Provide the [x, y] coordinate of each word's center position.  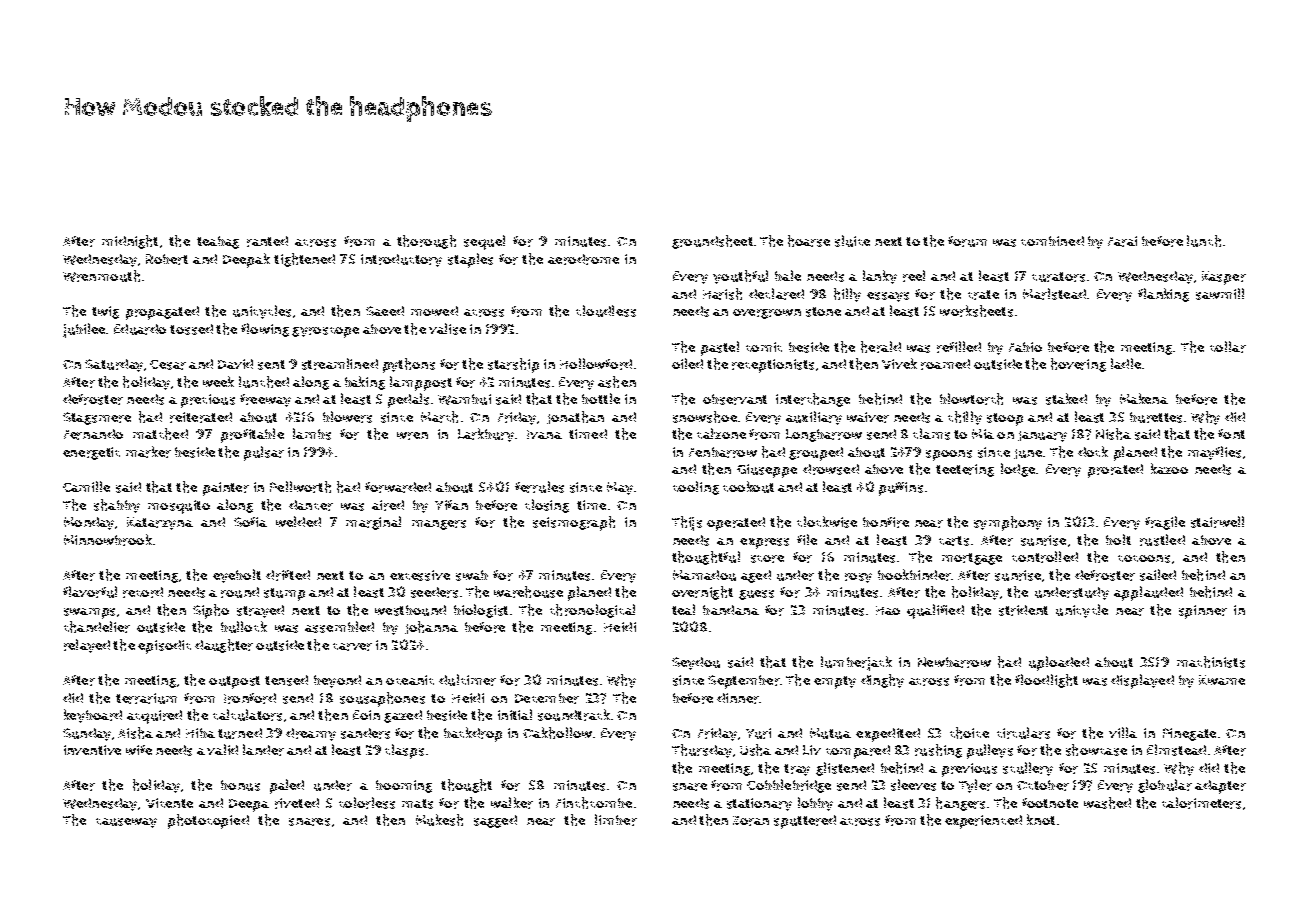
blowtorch [971, 399]
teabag [218, 242]
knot [1041, 819]
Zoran [751, 821]
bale [788, 275]
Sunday [87, 734]
